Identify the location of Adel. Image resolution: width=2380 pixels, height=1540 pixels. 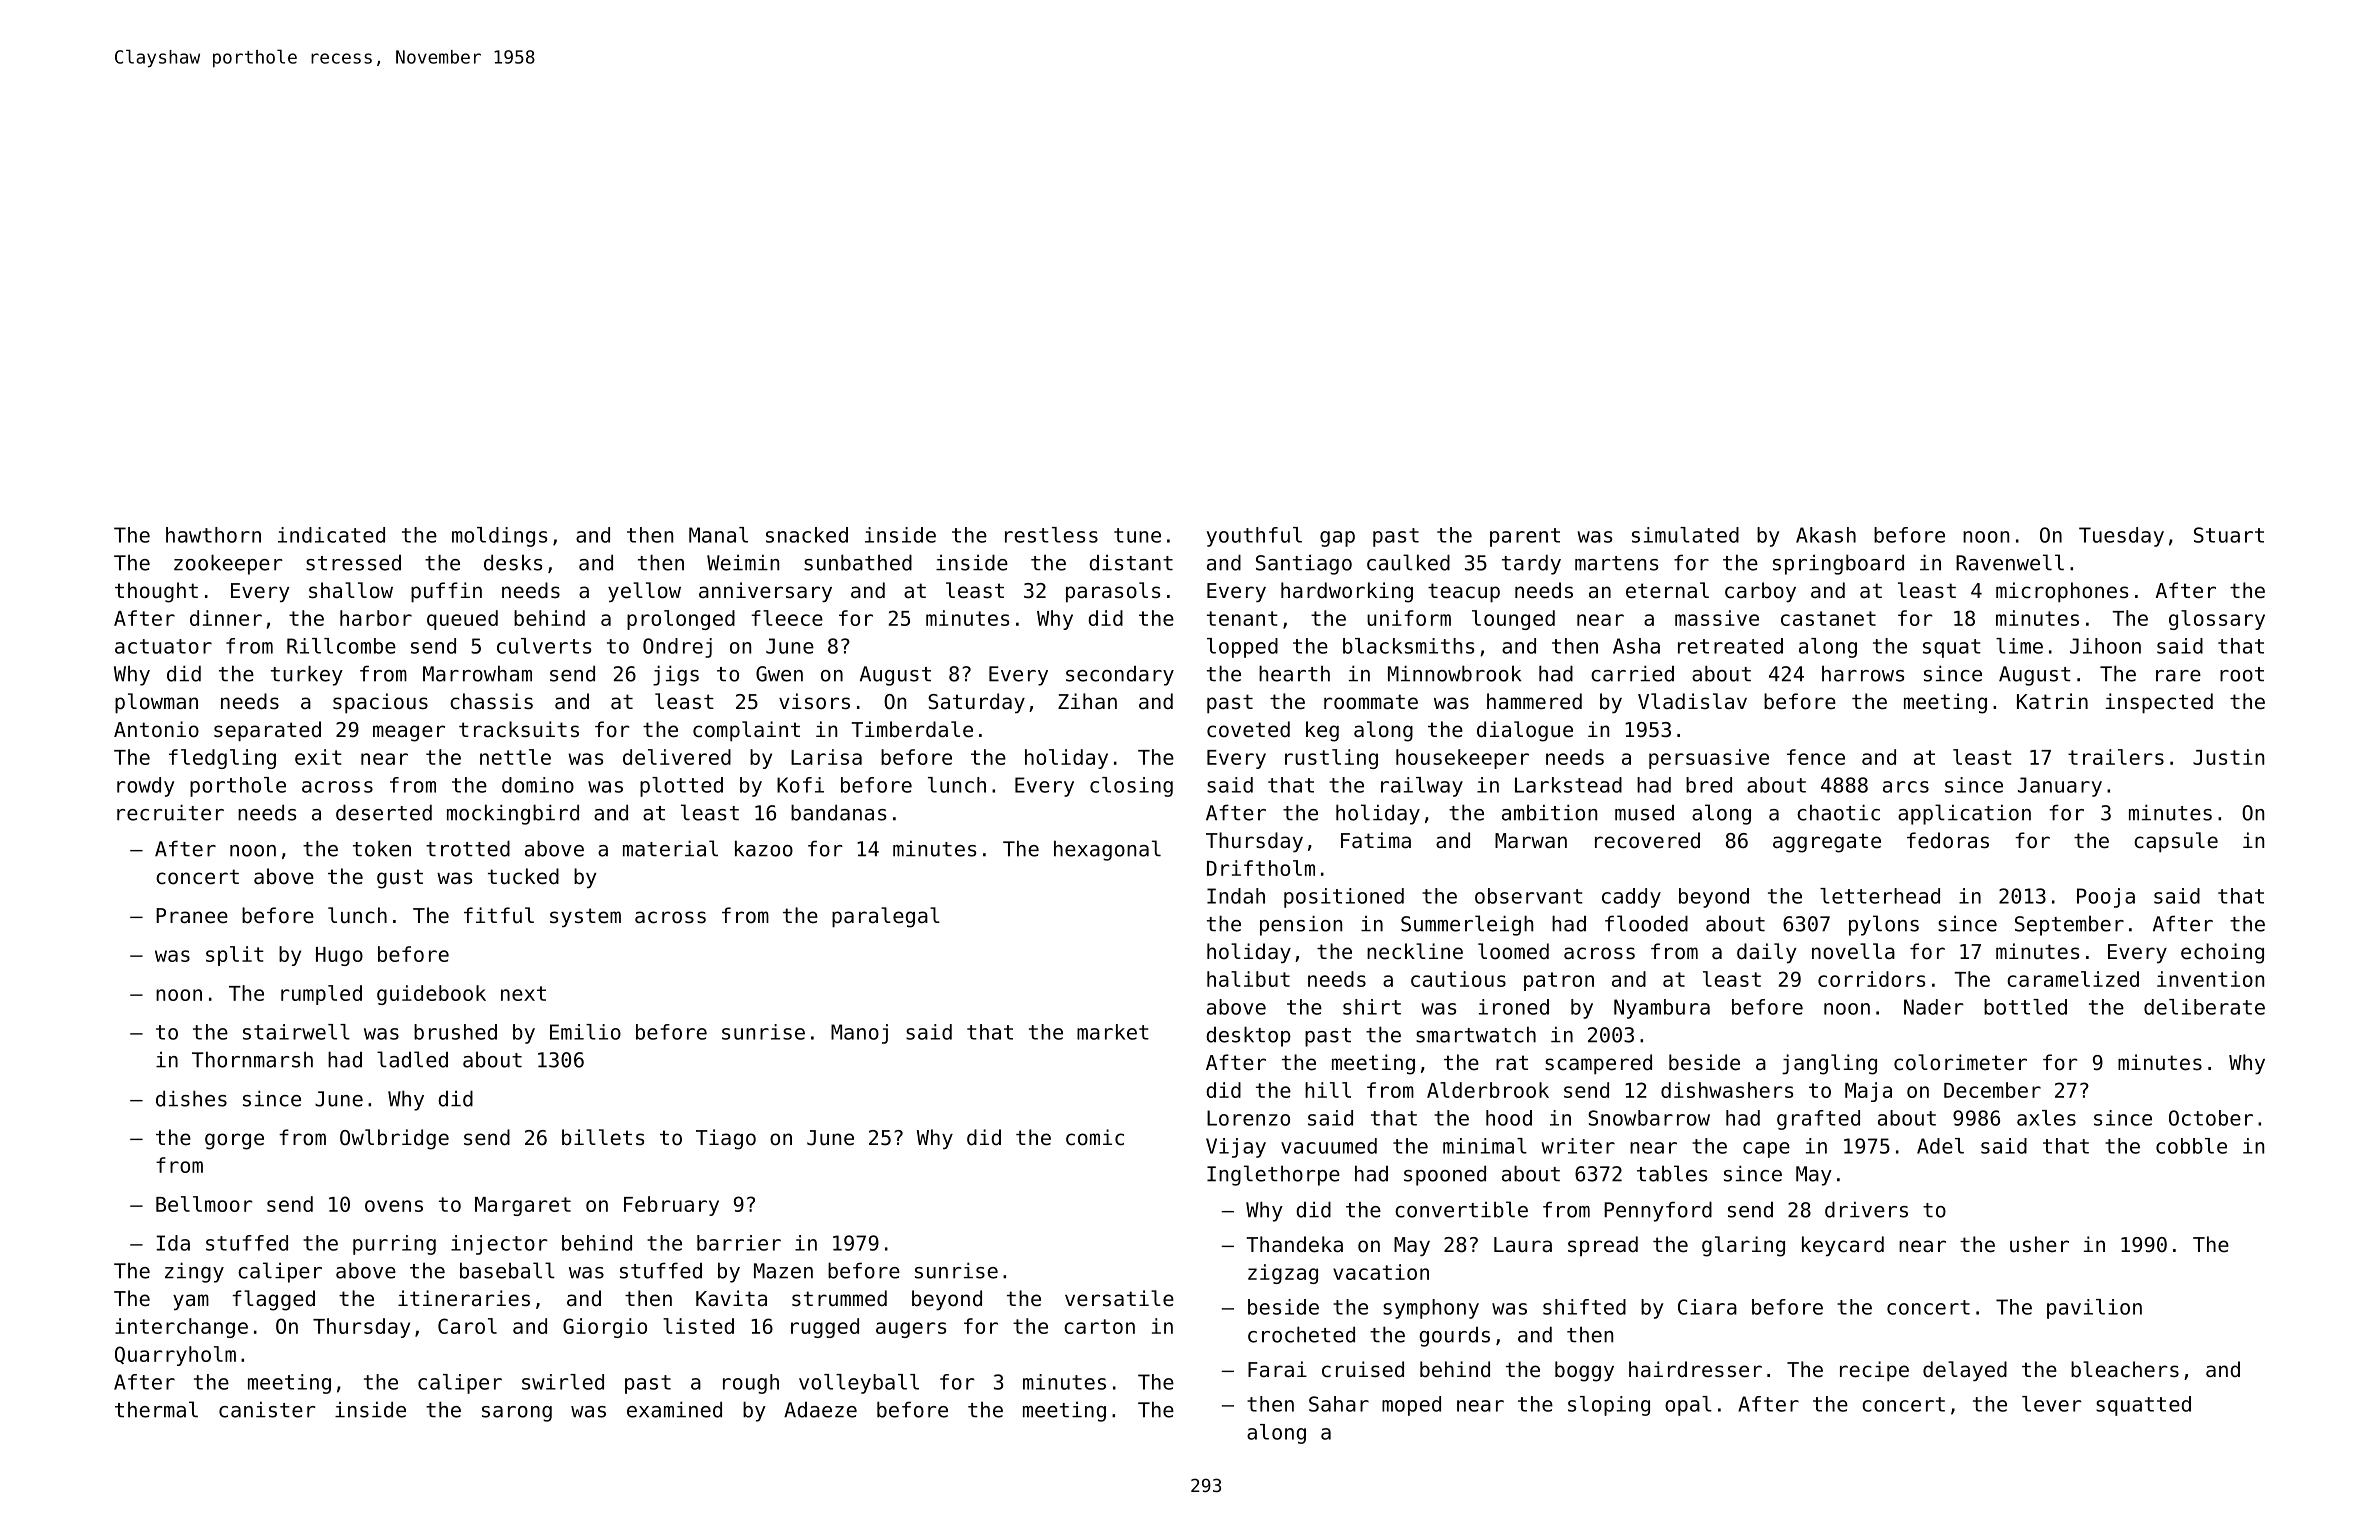
(1940, 1146).
